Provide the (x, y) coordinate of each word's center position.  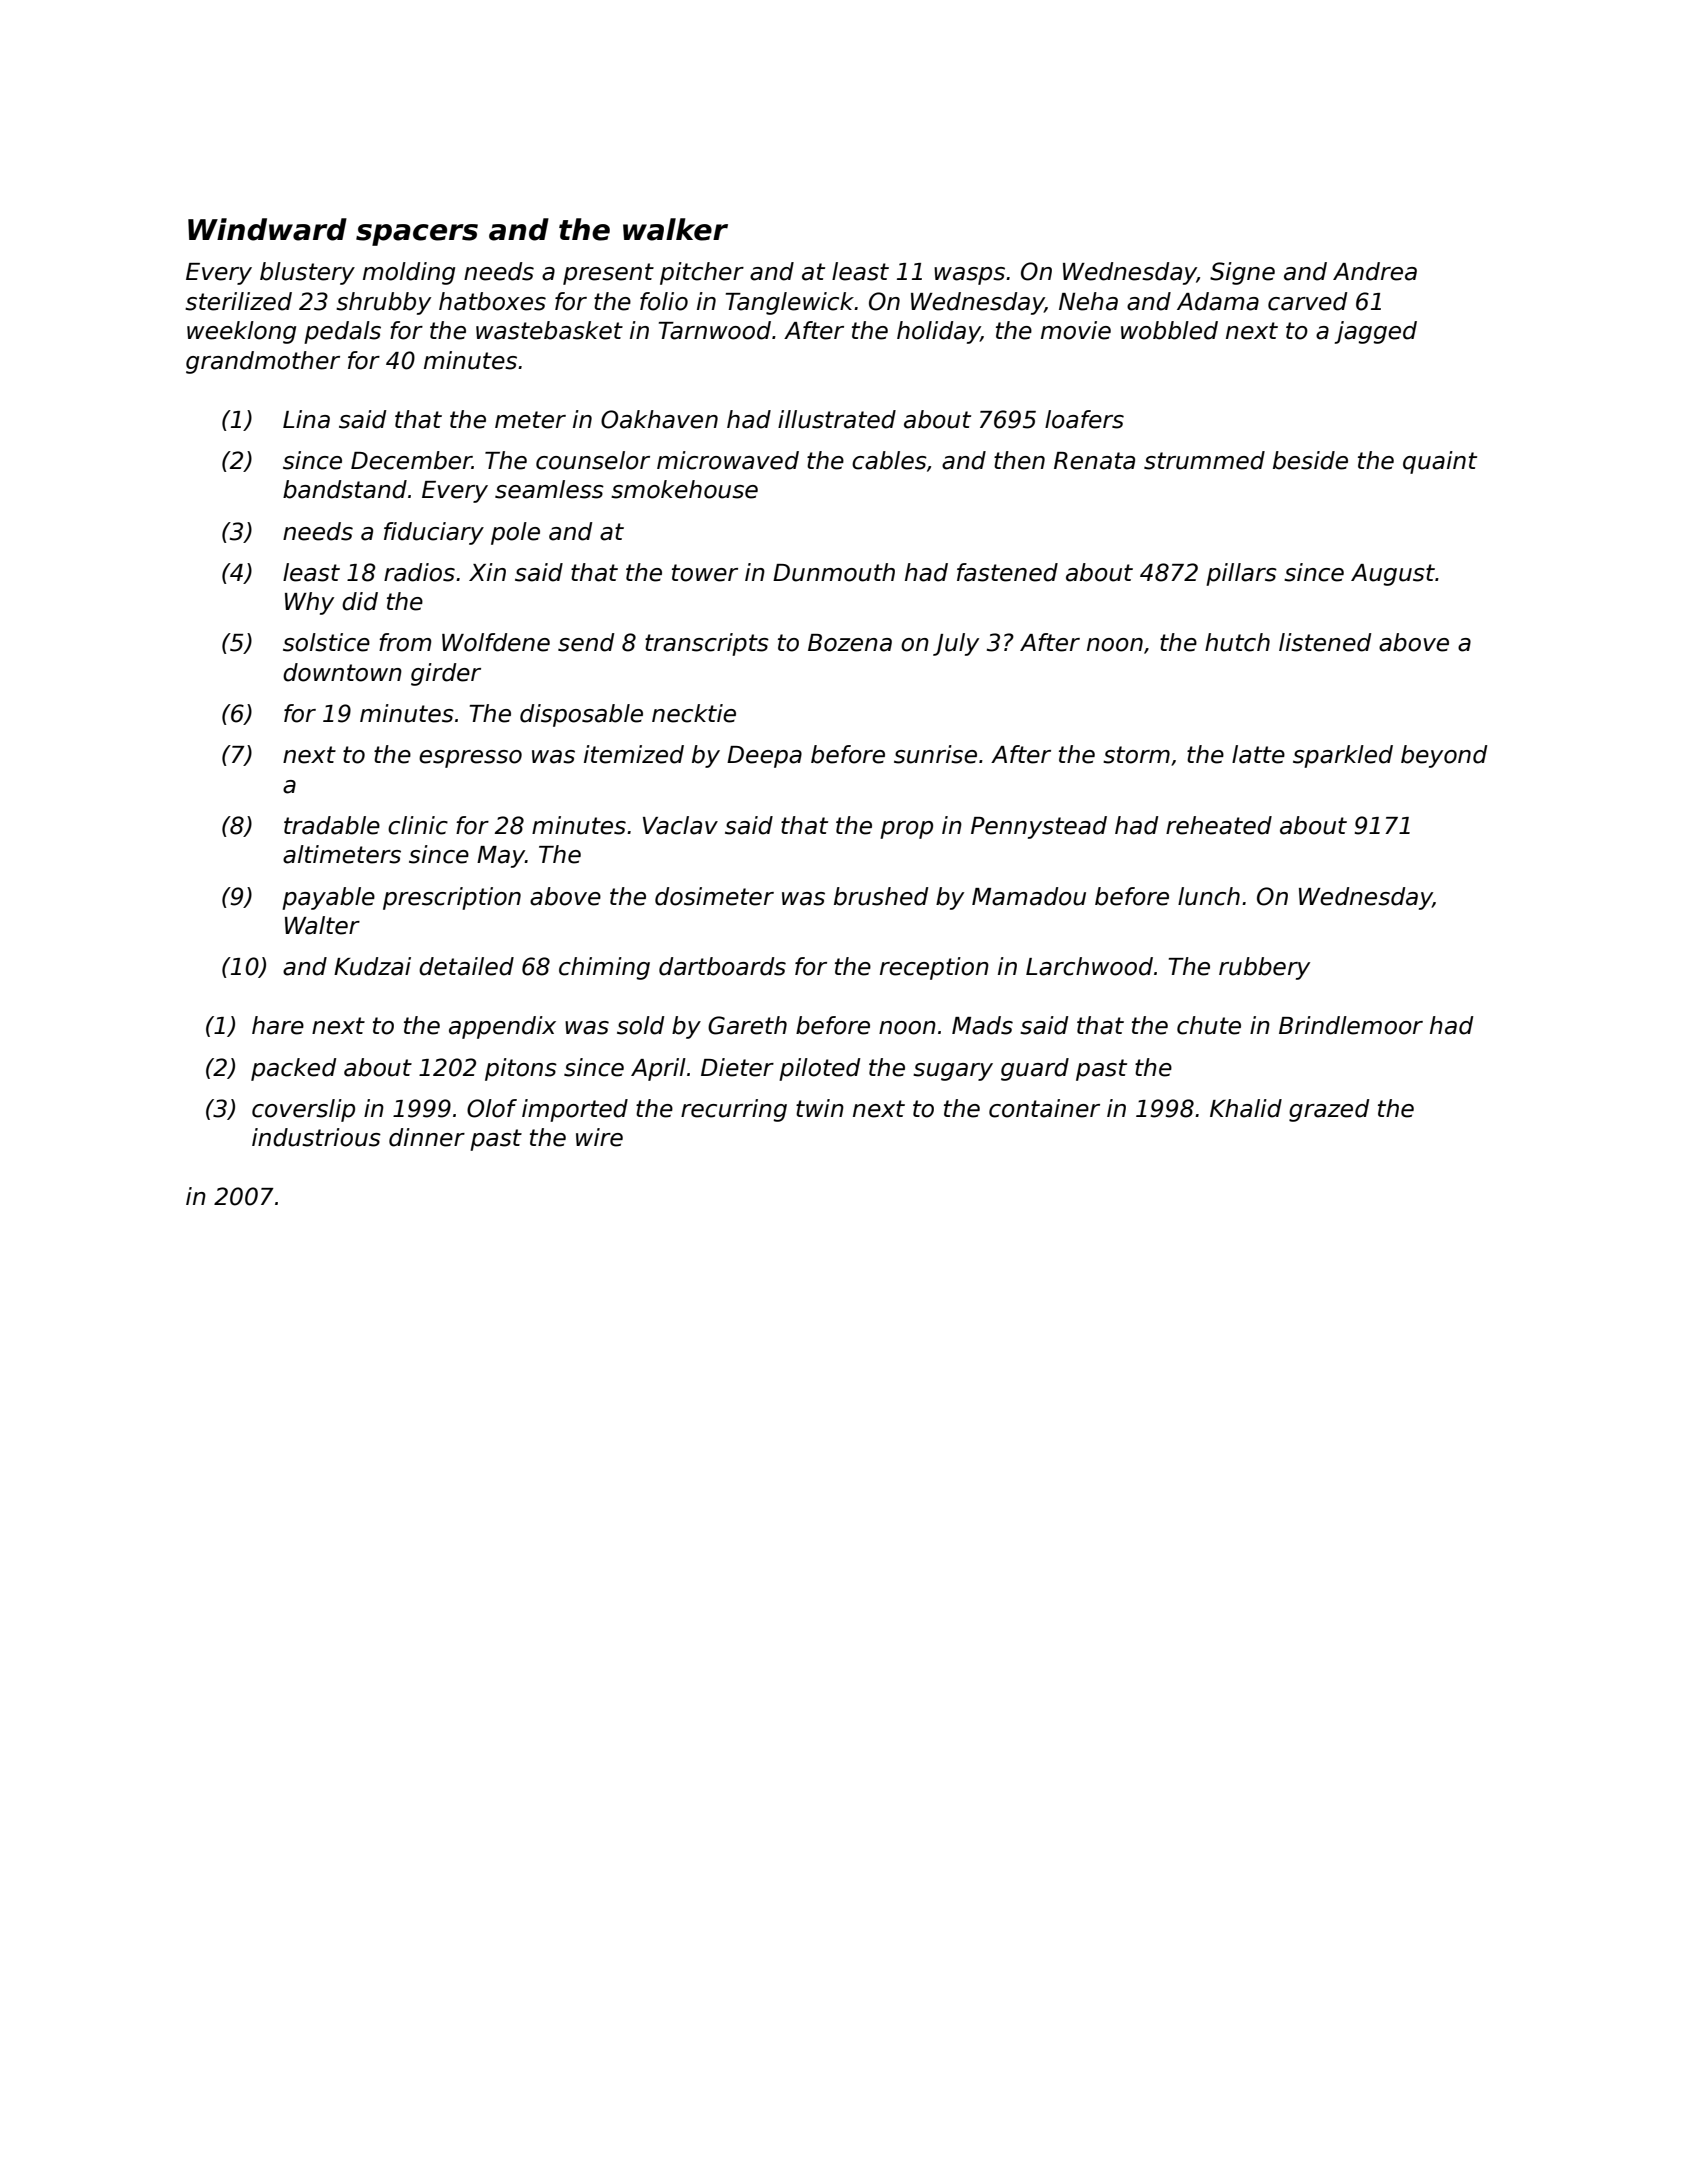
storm (1136, 755)
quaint (1440, 462)
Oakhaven (659, 419)
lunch (1209, 896)
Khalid (1246, 1108)
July (956, 644)
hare (278, 1025)
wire (599, 1137)
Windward (267, 229)
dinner (427, 1137)
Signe (1242, 273)
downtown (342, 672)
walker (675, 229)
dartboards (722, 966)
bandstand (345, 489)
